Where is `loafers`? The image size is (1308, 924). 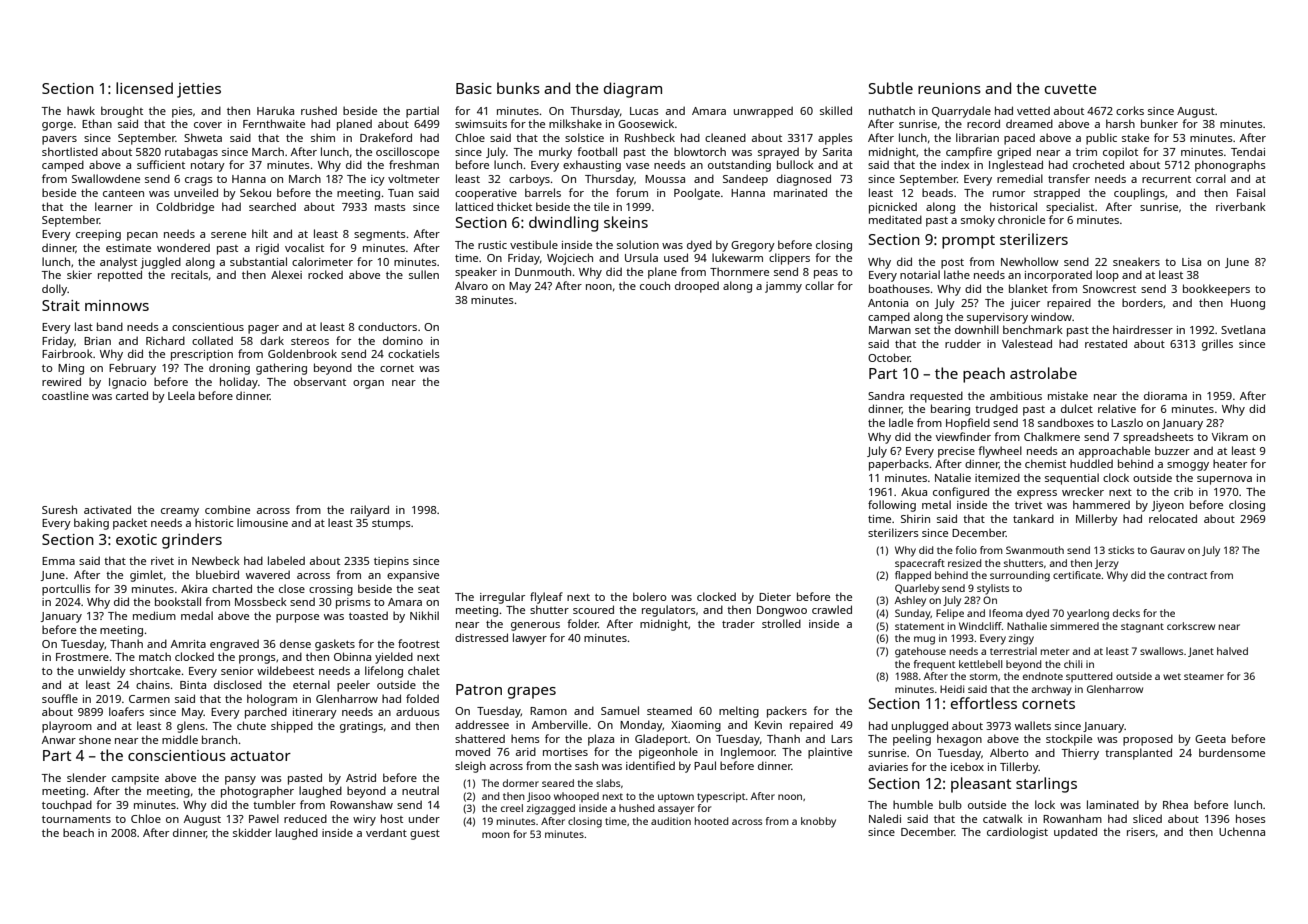
loafers is located at coordinates (126, 711).
